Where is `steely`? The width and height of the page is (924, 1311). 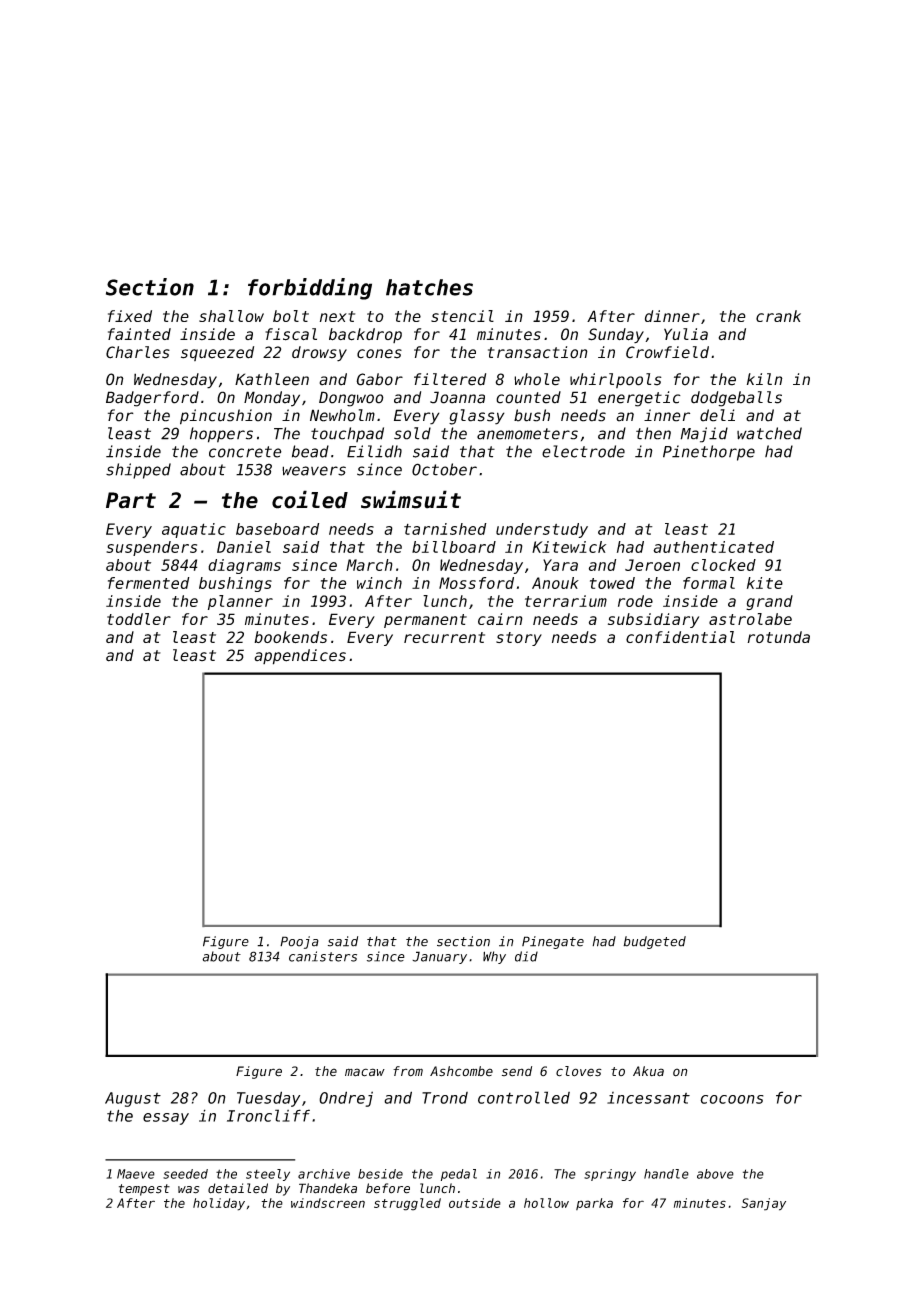
steely is located at coordinates (268, 1175).
